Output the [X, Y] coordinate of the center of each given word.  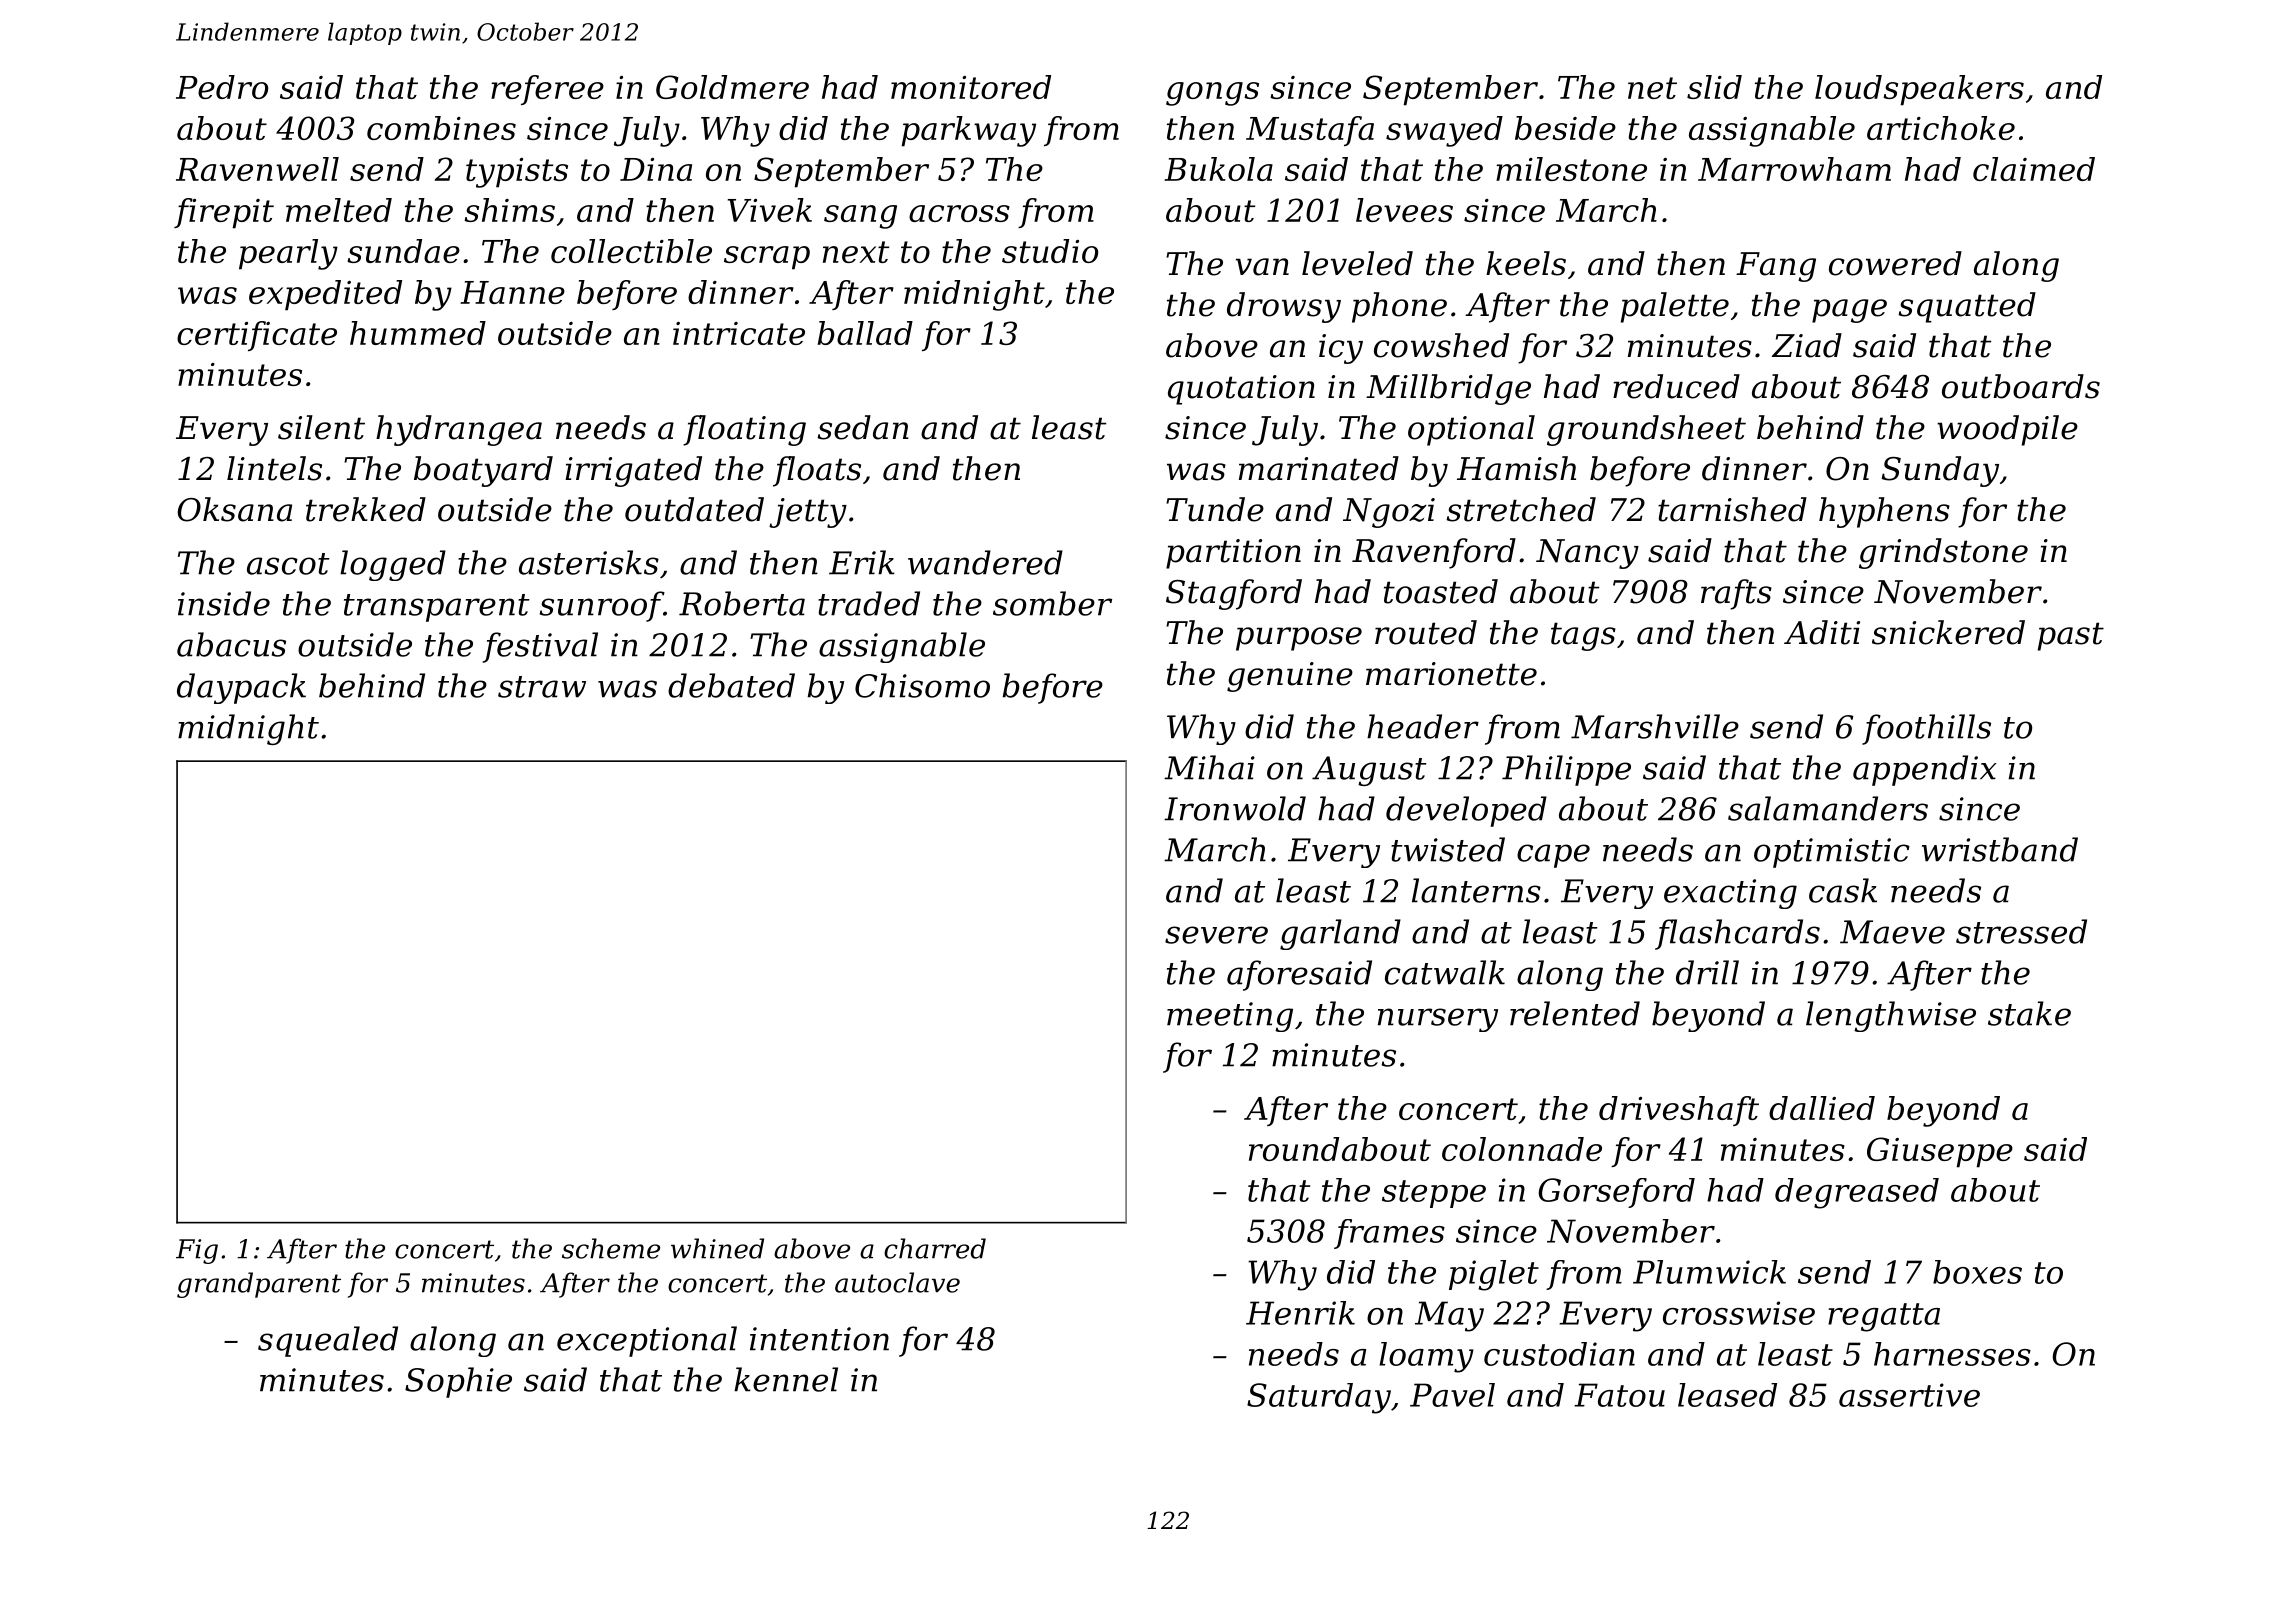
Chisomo [922, 685]
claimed [2034, 169]
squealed [328, 1341]
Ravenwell [257, 169]
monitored [971, 87]
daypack [241, 688]
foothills [1926, 729]
